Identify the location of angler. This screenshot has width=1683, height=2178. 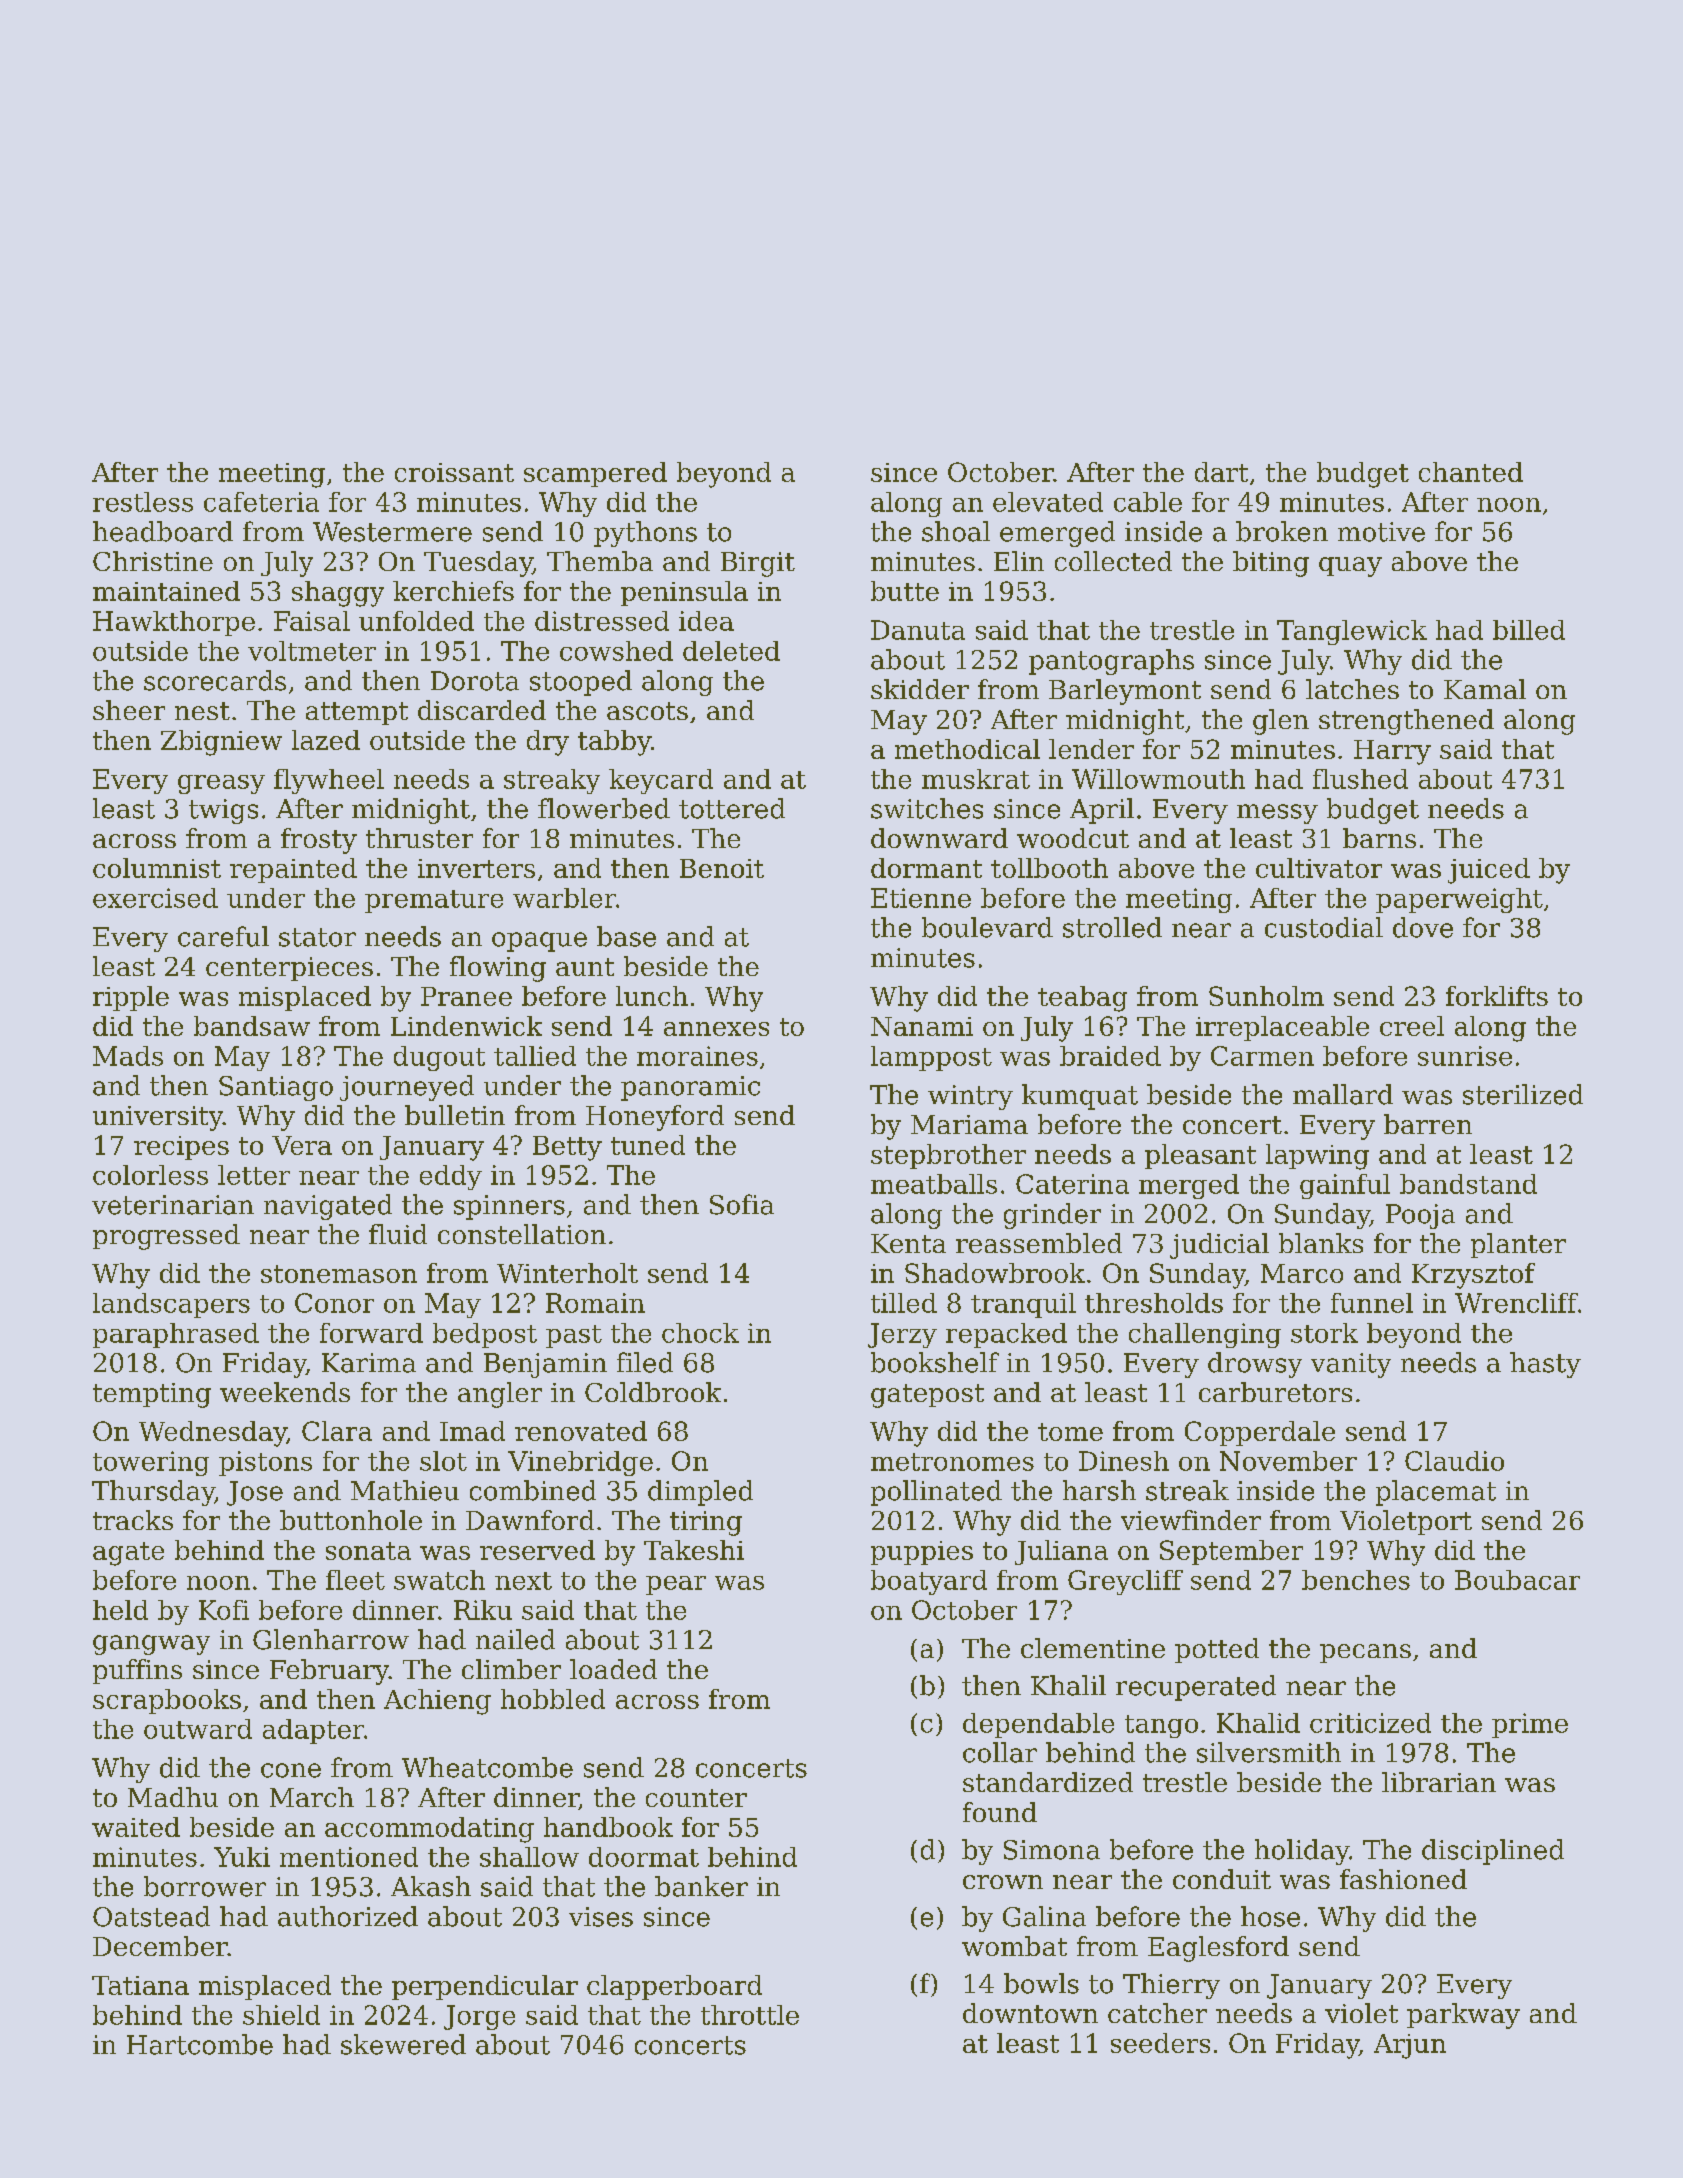
(500, 1395).
